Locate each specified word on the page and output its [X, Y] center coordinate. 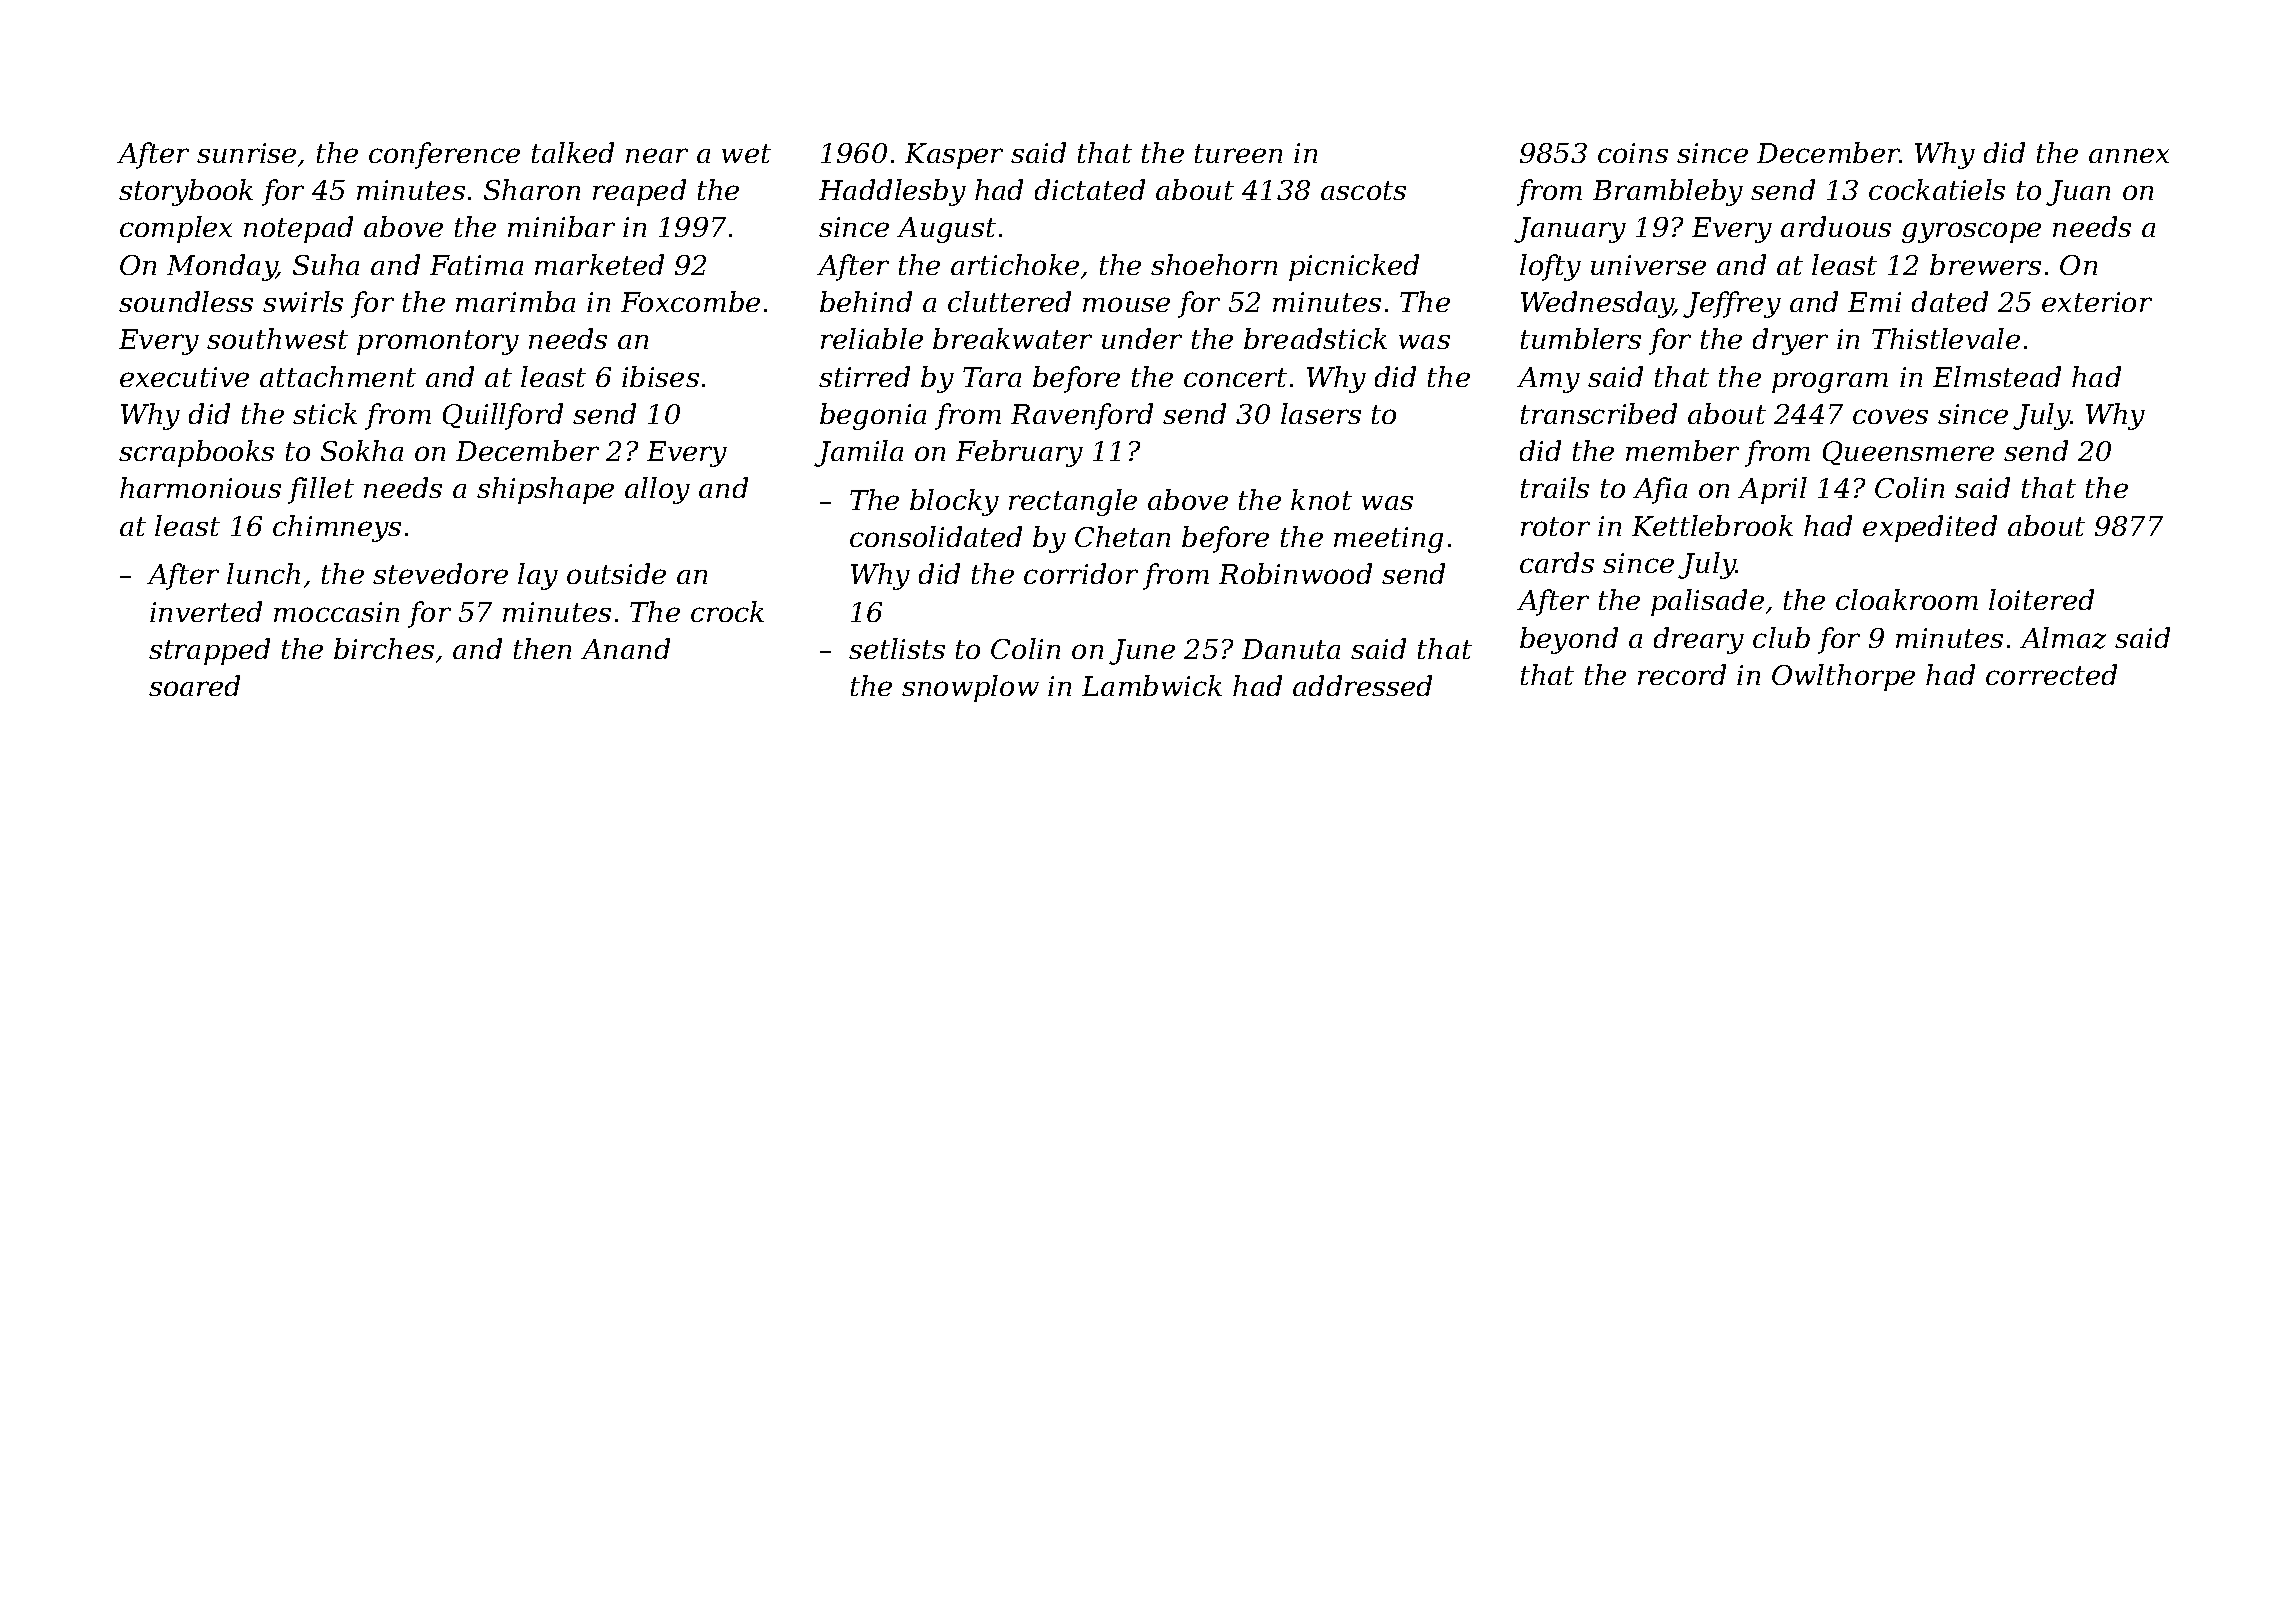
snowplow [970, 688]
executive [184, 377]
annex [2129, 155]
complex [176, 229]
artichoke [1015, 264]
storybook [186, 192]
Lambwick [1152, 685]
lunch [263, 573]
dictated [1090, 189]
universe [1648, 265]
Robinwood [1295, 573]
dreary [1699, 640]
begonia [873, 416]
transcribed [1599, 413]
